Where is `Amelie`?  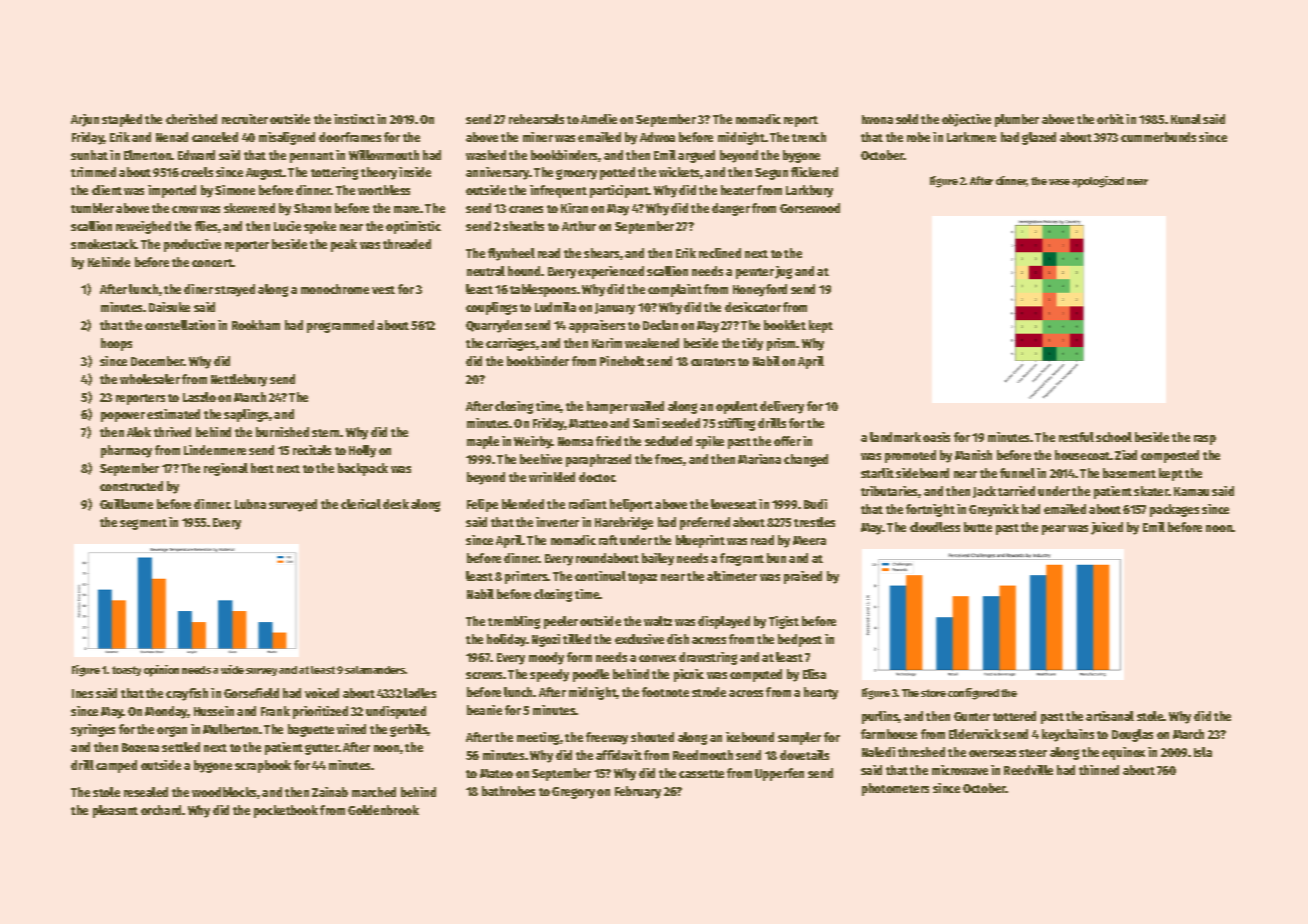
Amelie is located at coordinates (599, 119).
